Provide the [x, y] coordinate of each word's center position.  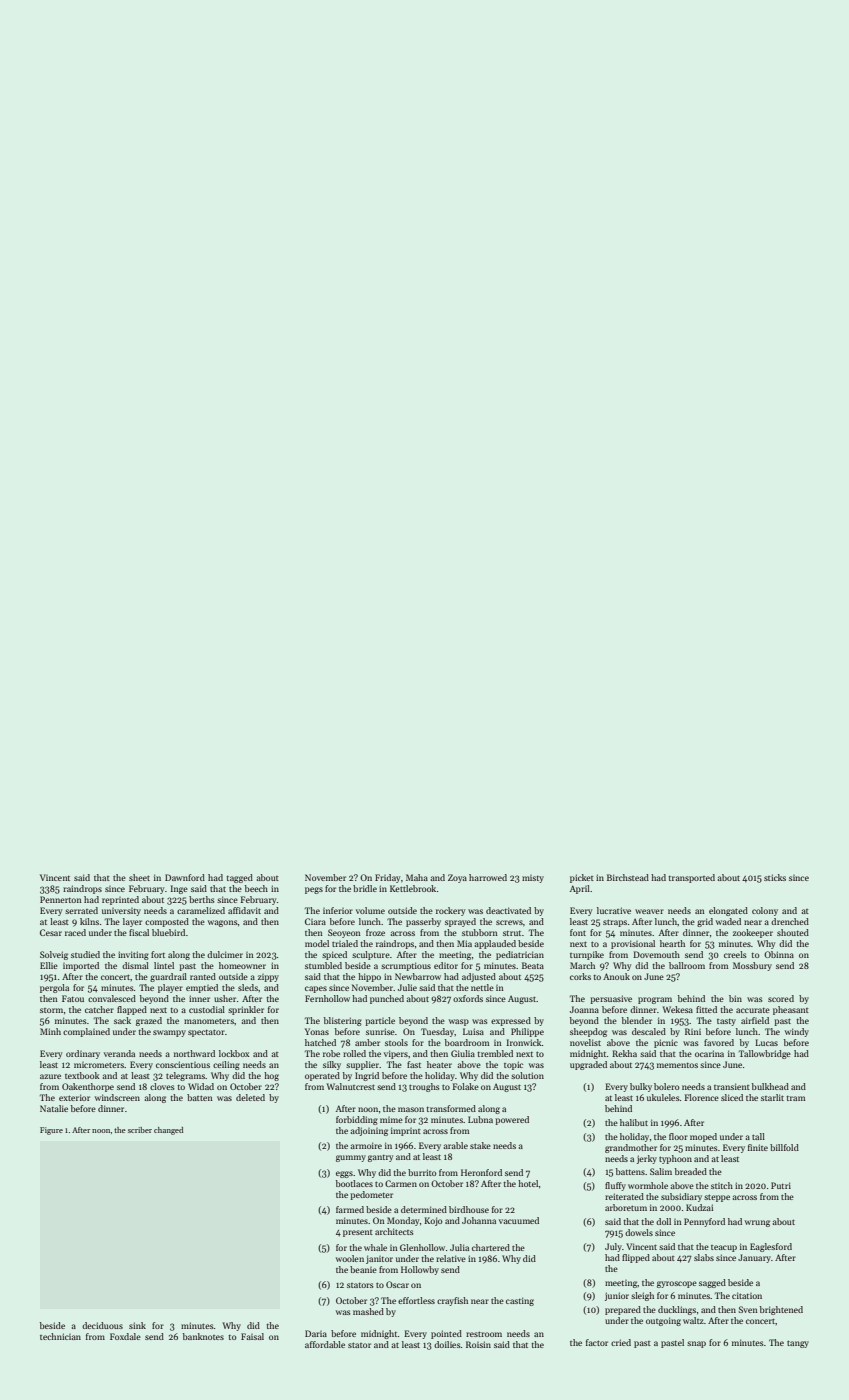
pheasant [791, 1010]
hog [271, 1076]
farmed [350, 1209]
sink [137, 1325]
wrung [757, 1223]
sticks [775, 877]
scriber [140, 1130]
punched [387, 999]
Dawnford [185, 877]
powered [512, 1120]
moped [703, 1137]
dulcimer [225, 954]
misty [533, 879]
